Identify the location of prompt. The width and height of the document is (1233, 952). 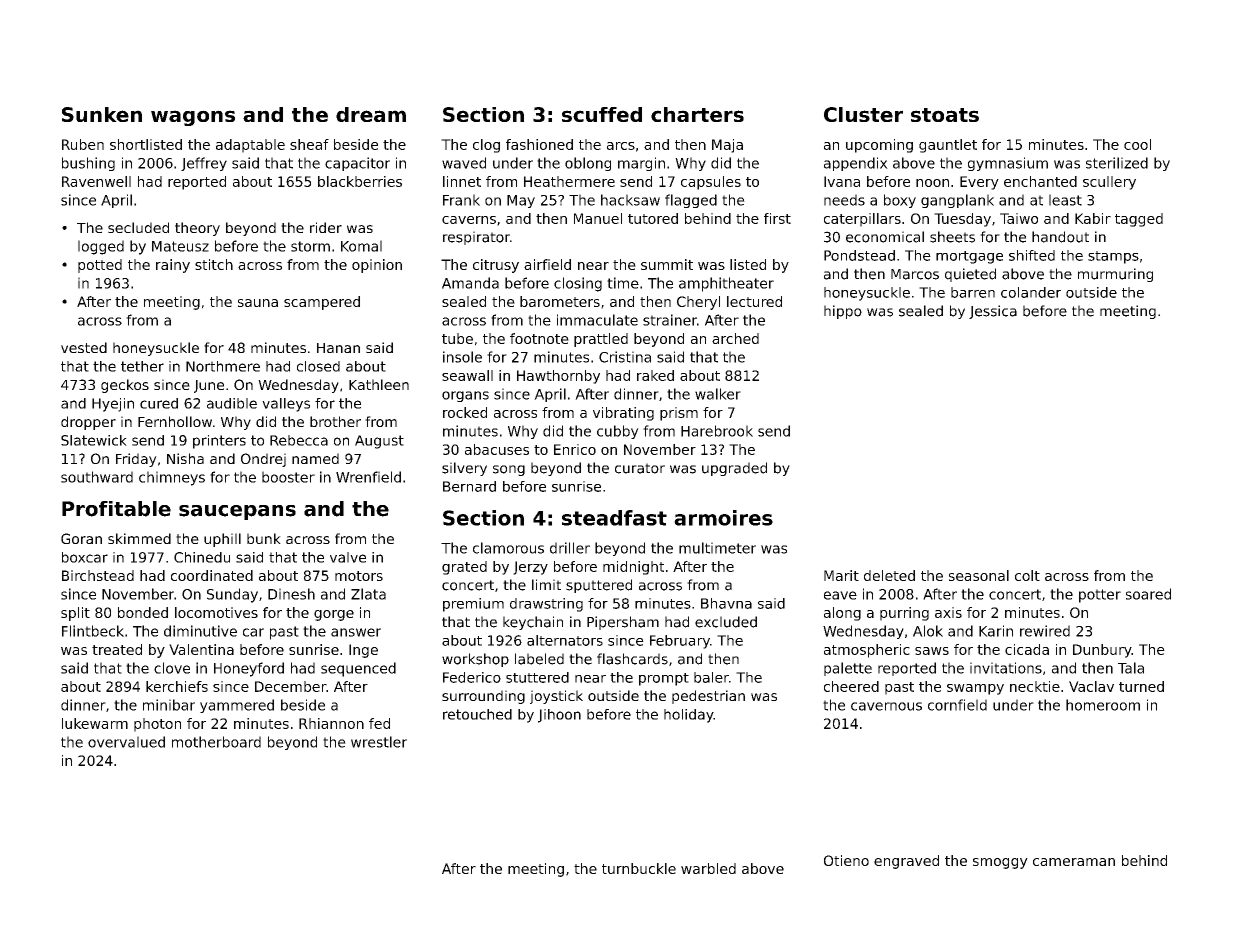
(664, 679).
